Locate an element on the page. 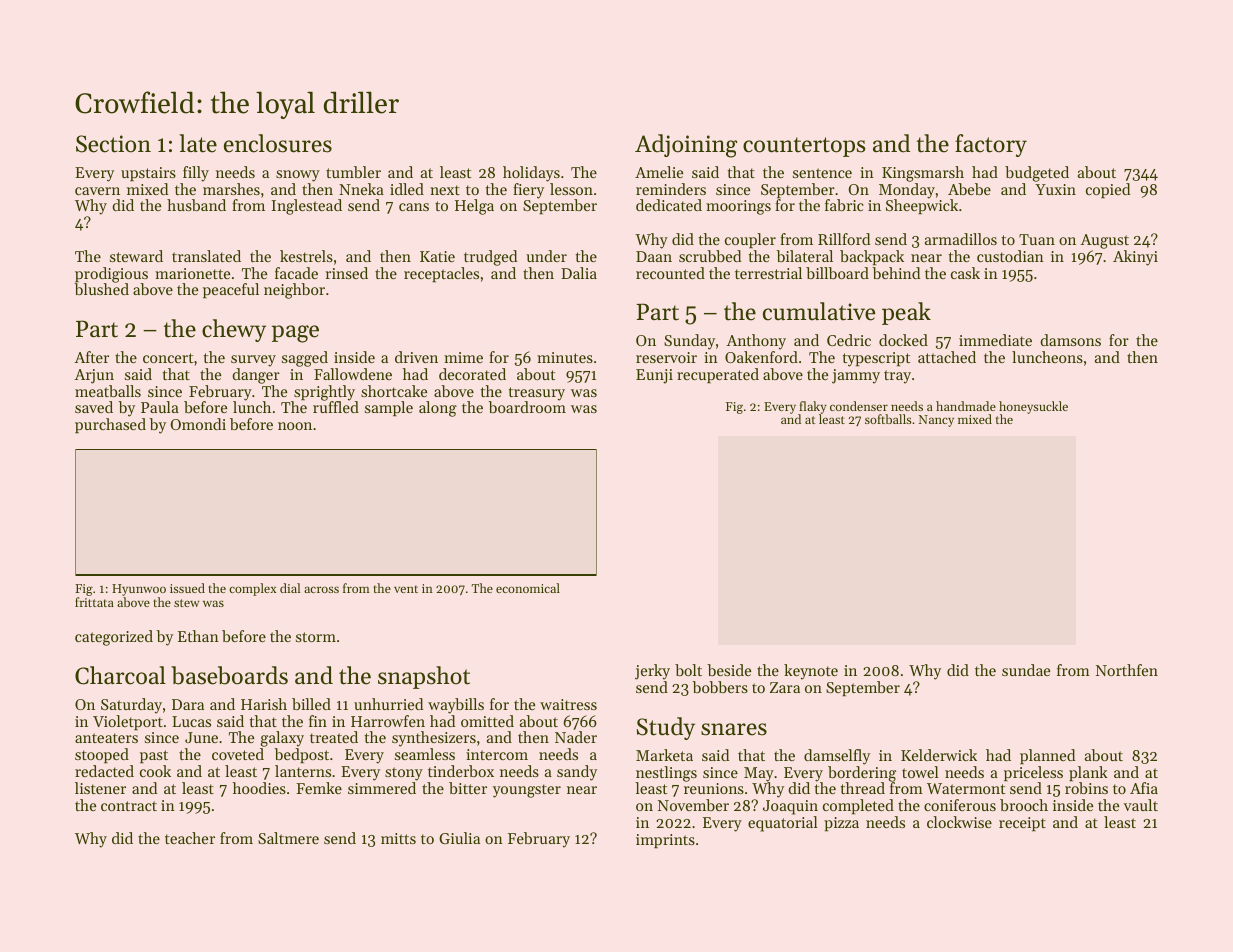 The image size is (1233, 952). Northfen is located at coordinates (1127, 670).
